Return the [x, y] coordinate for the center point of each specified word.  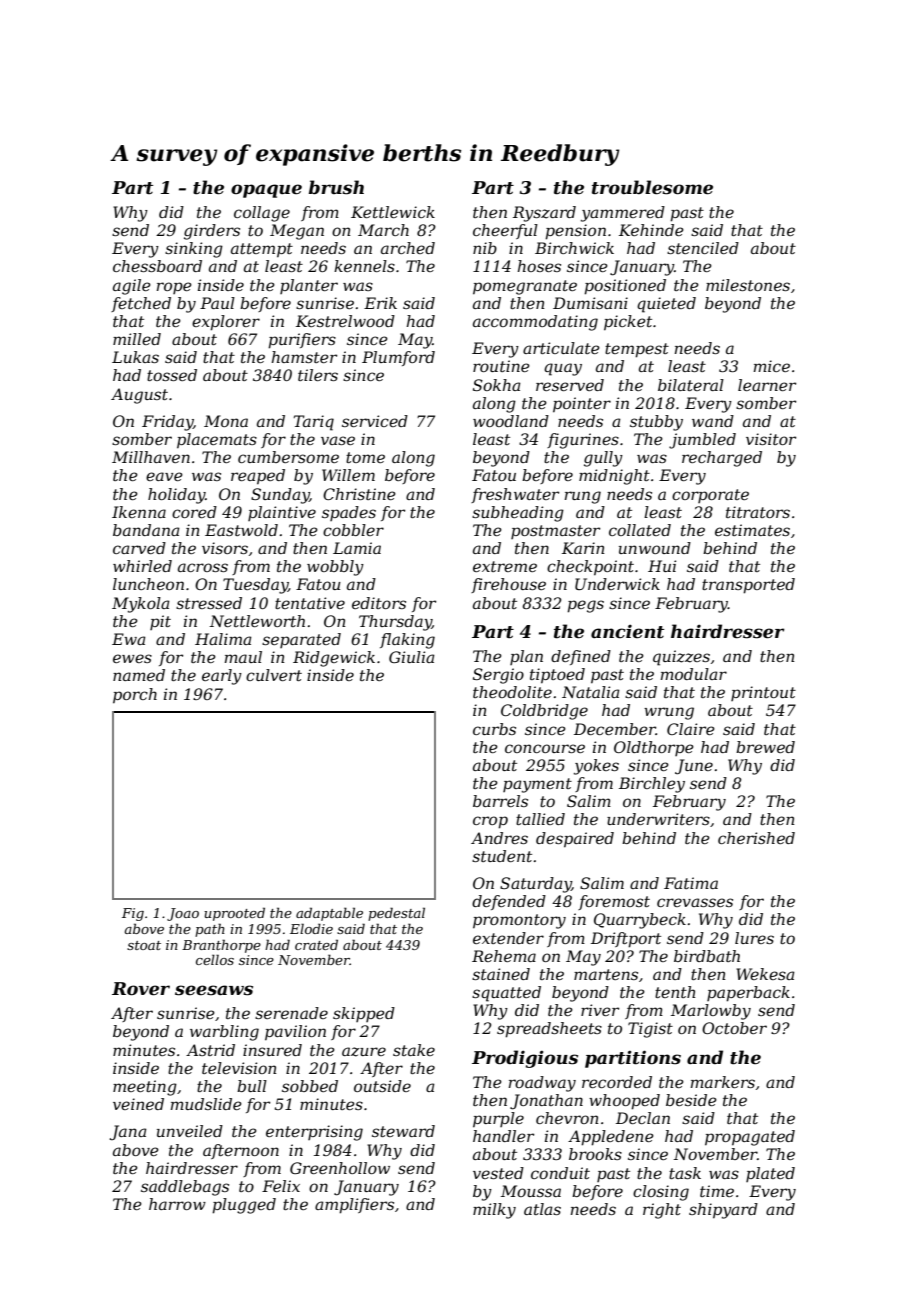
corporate [710, 496]
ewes [132, 658]
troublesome [652, 187]
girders [212, 232]
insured [272, 1050]
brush [336, 187]
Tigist [650, 1030]
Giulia [412, 657]
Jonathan [546, 1102]
